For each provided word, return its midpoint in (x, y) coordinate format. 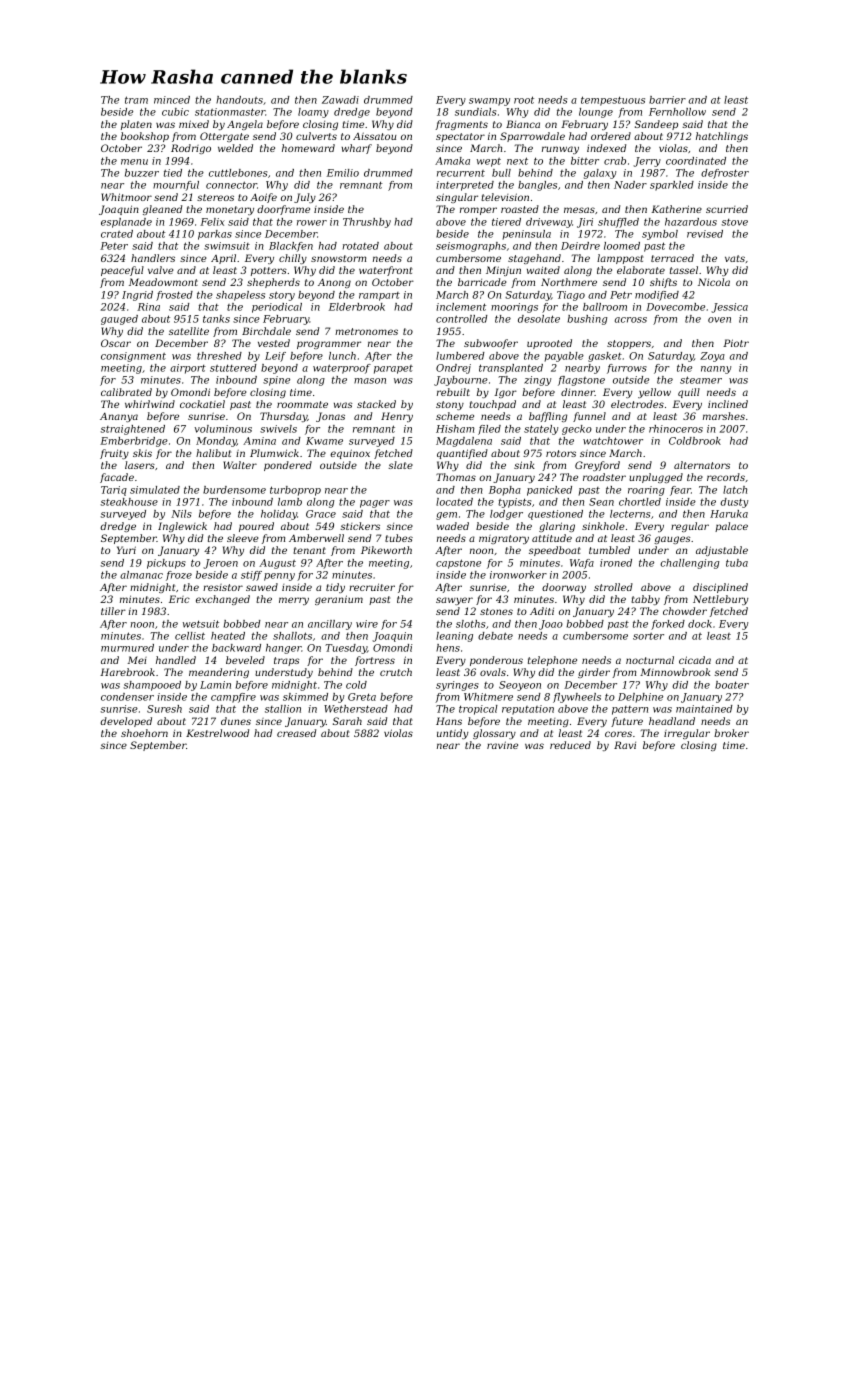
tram (136, 100)
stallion (283, 709)
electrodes (637, 404)
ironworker (518, 575)
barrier (667, 100)
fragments (461, 125)
